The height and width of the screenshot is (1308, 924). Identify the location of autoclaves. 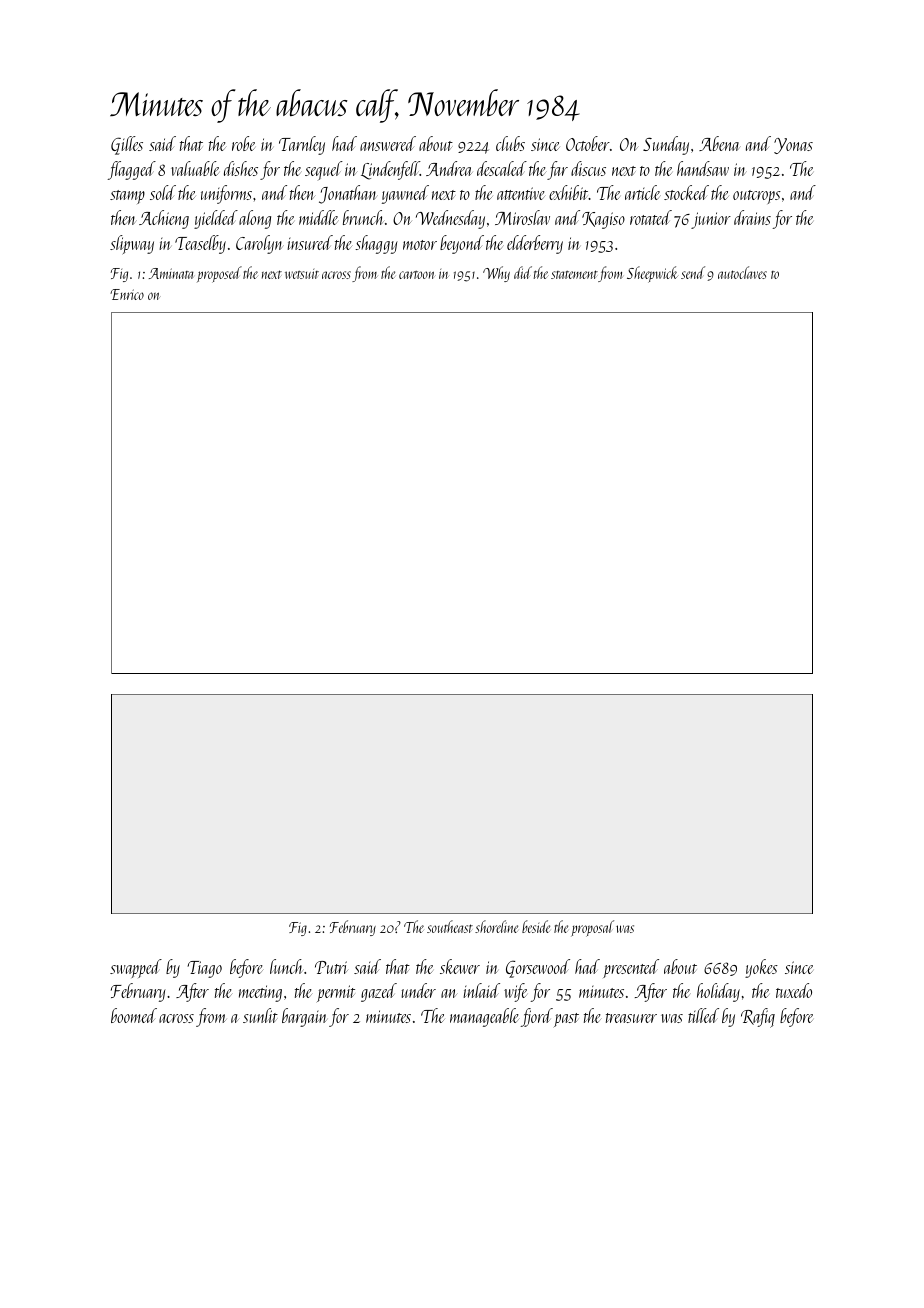
(742, 272).
